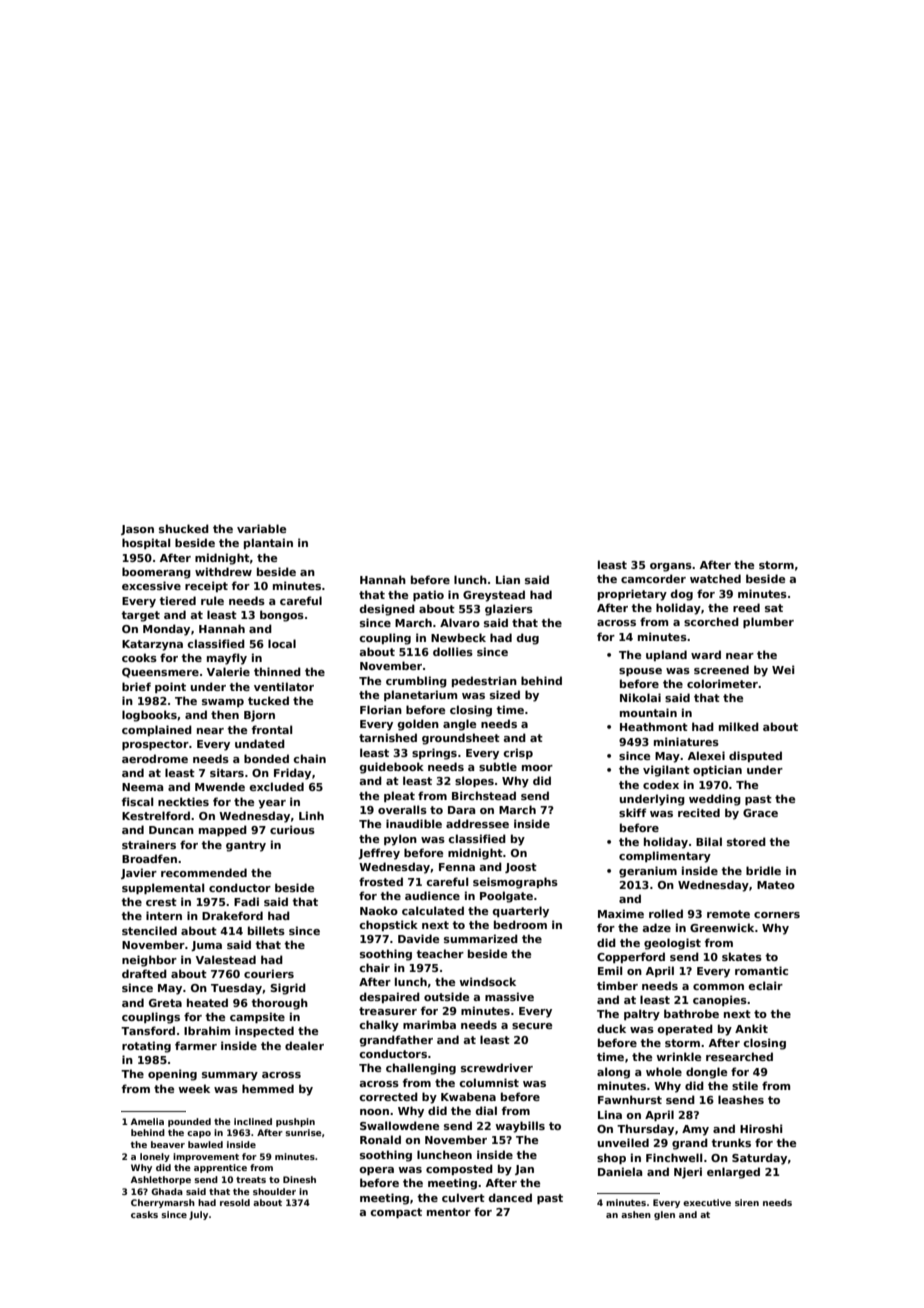 This document has width=924, height=1308. I want to click on Lian, so click(508, 579).
